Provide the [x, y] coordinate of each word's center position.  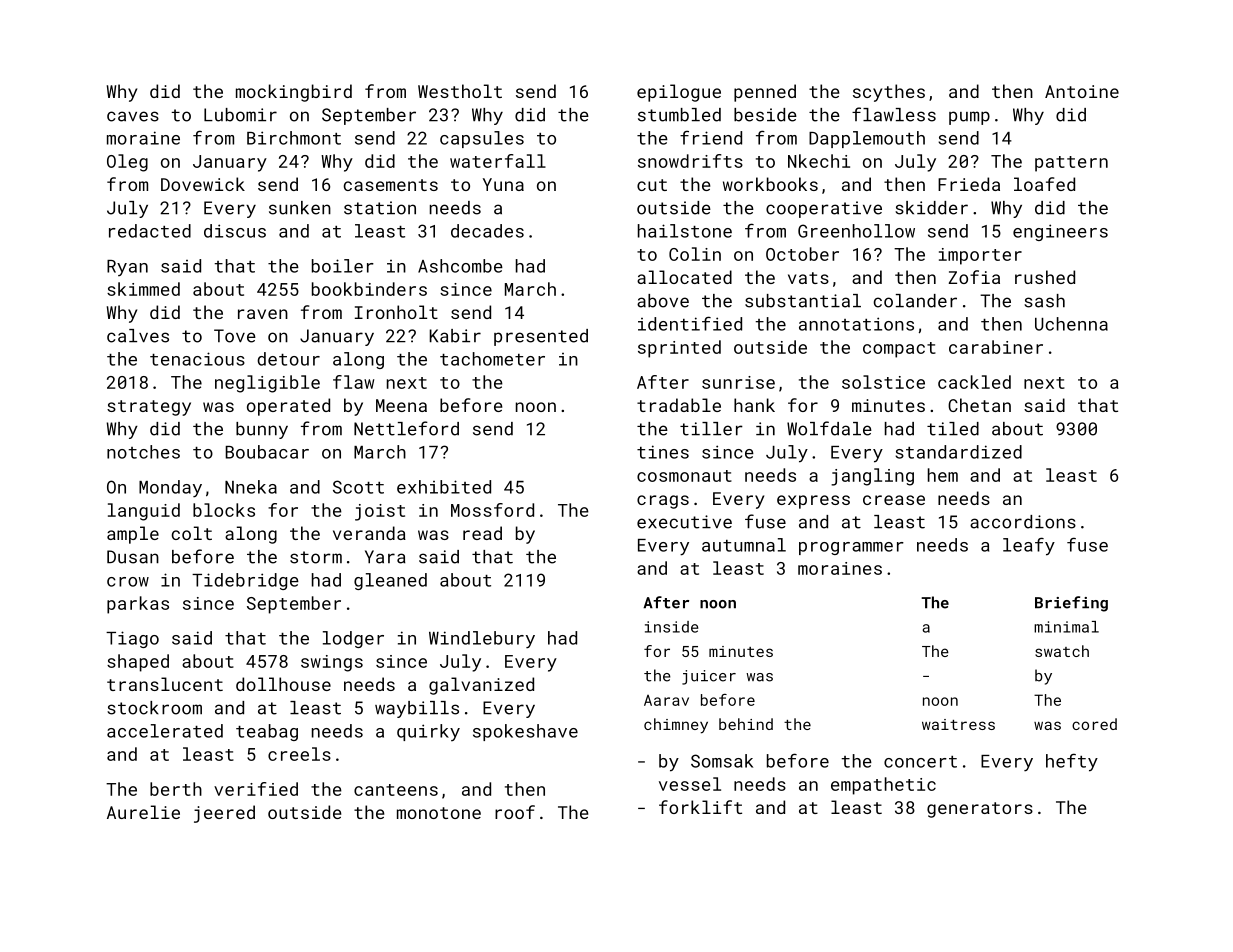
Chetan [979, 405]
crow [128, 582]
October [802, 254]
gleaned [390, 581]
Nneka [251, 487]
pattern [1071, 164]
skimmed [143, 289]
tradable [679, 405]
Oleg [127, 163]
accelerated [165, 731]
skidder [931, 208]
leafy [1029, 546]
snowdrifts [690, 161]
